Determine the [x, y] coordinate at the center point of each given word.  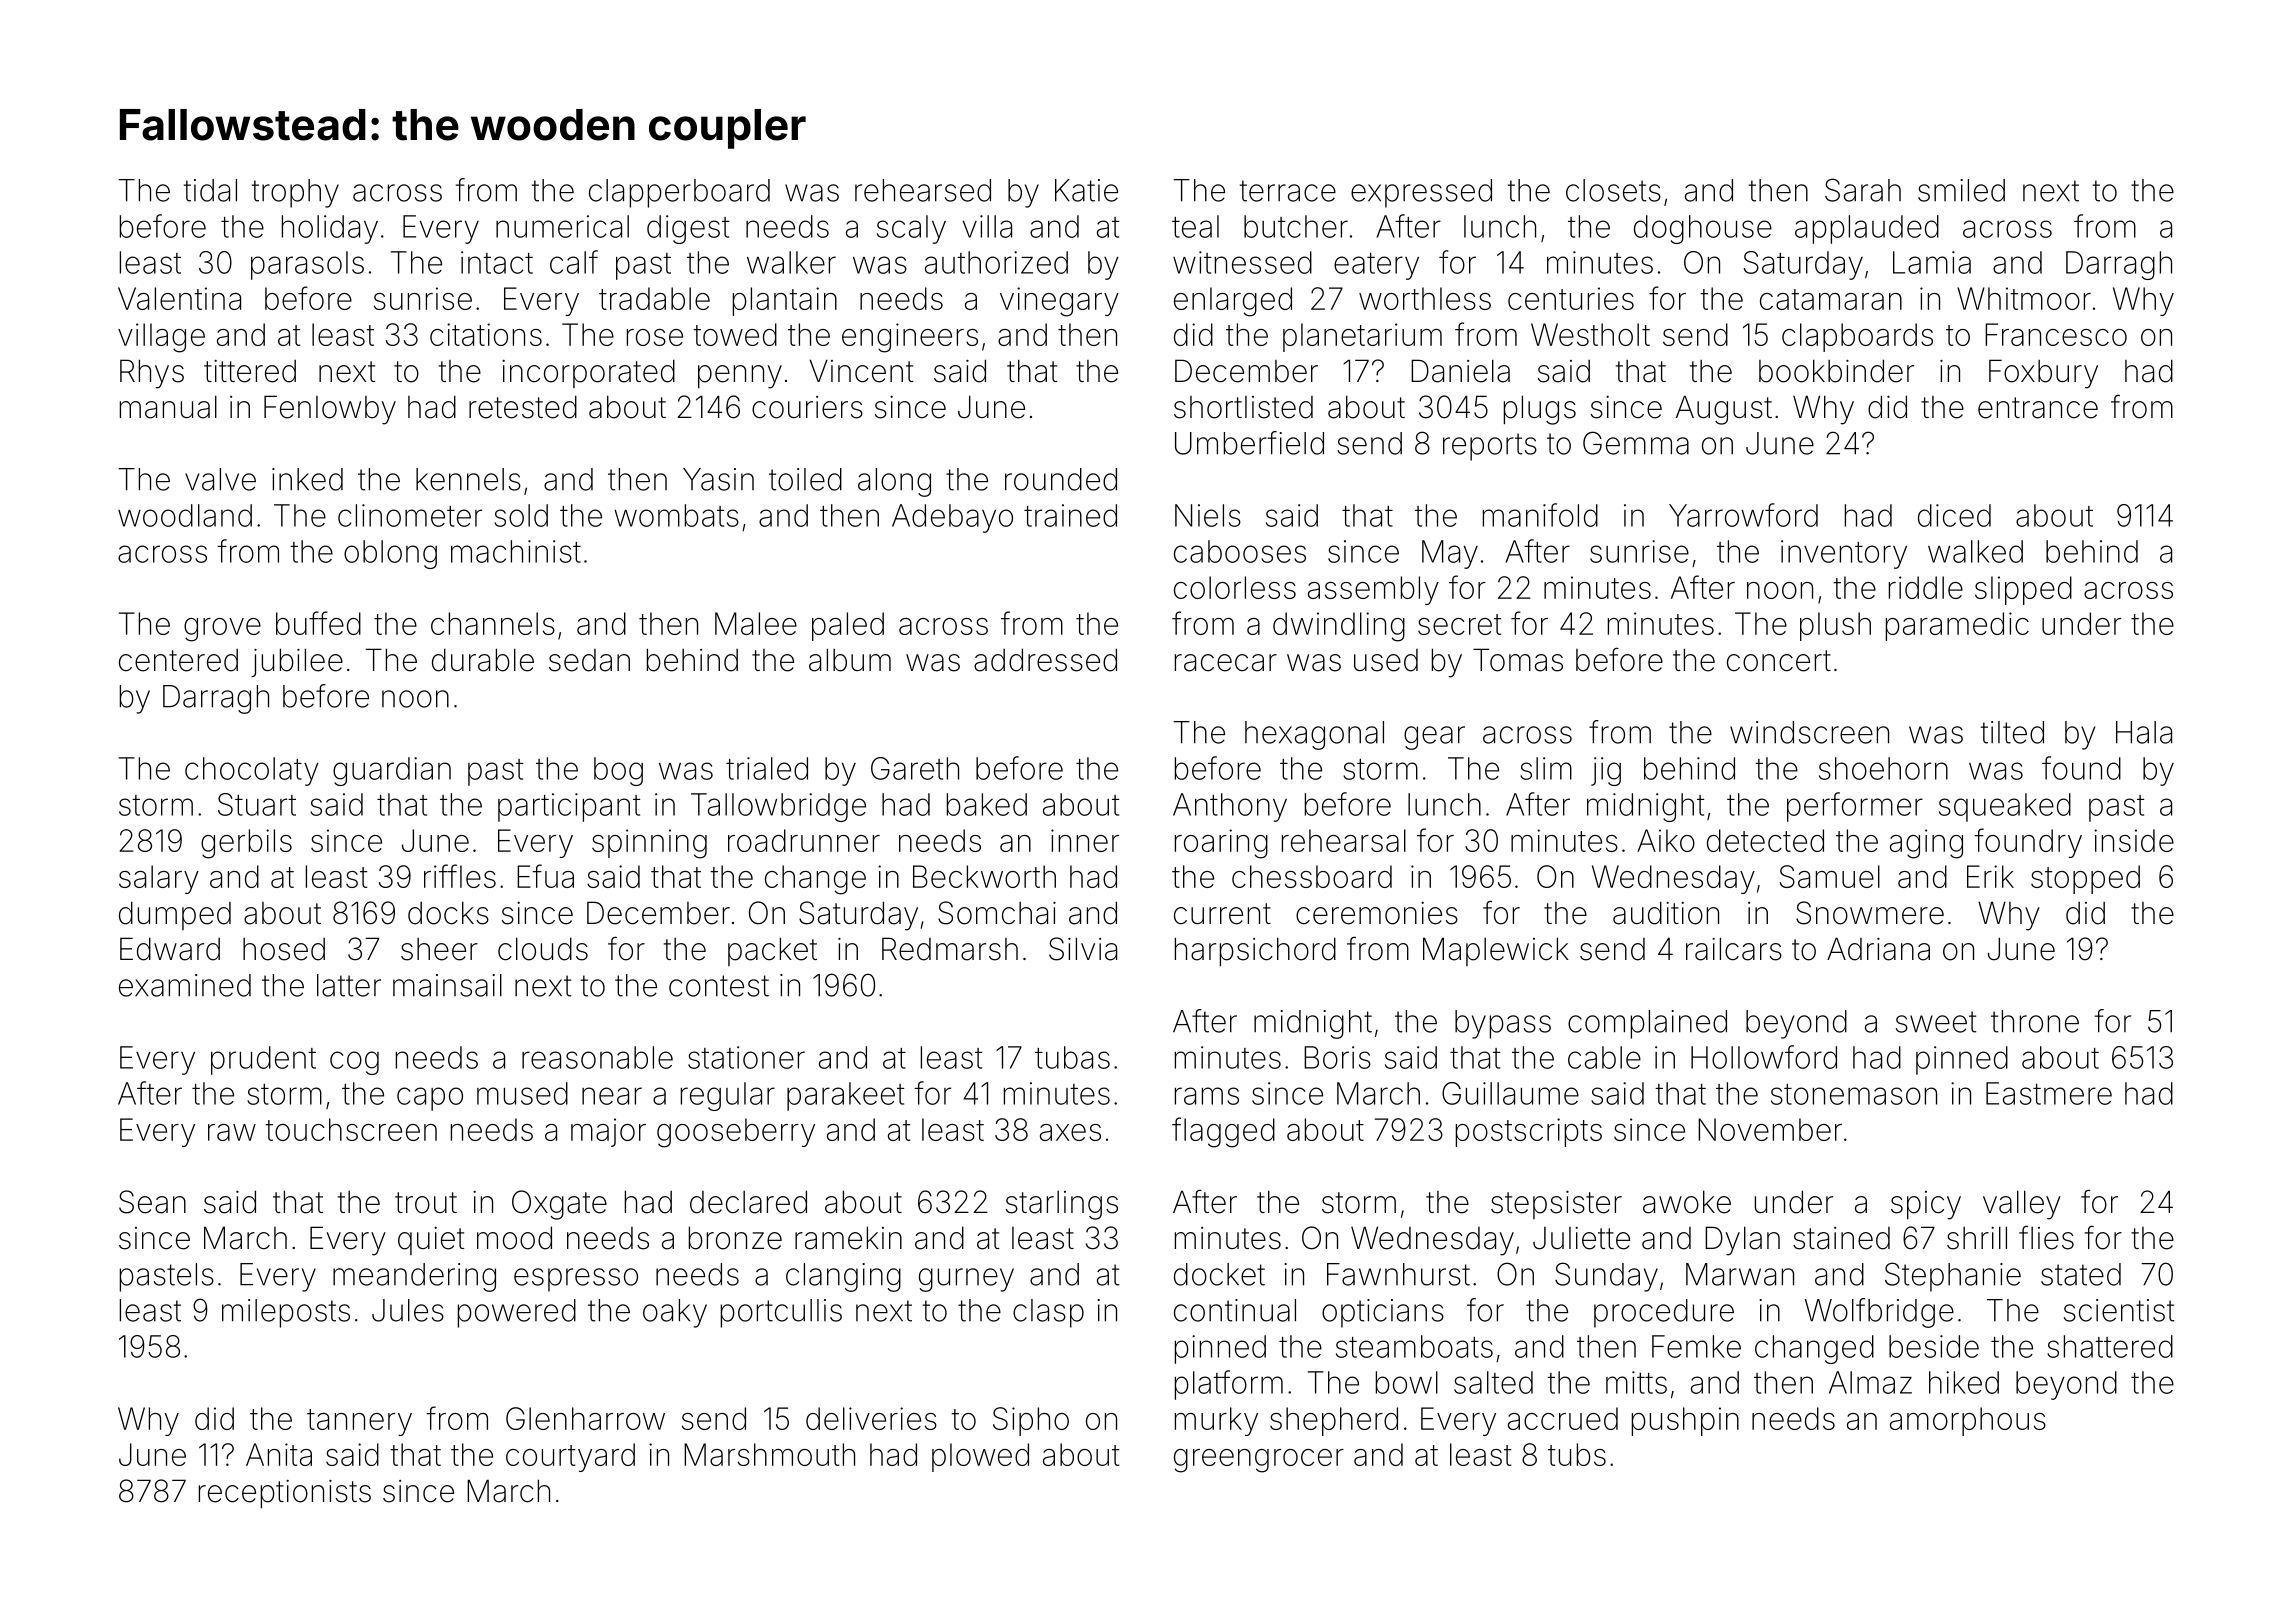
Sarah [1863, 190]
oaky [675, 1313]
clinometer [410, 515]
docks [448, 913]
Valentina [179, 298]
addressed [1045, 660]
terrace [1288, 191]
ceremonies [1377, 913]
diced [1954, 515]
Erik [1990, 876]
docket [1219, 1274]
